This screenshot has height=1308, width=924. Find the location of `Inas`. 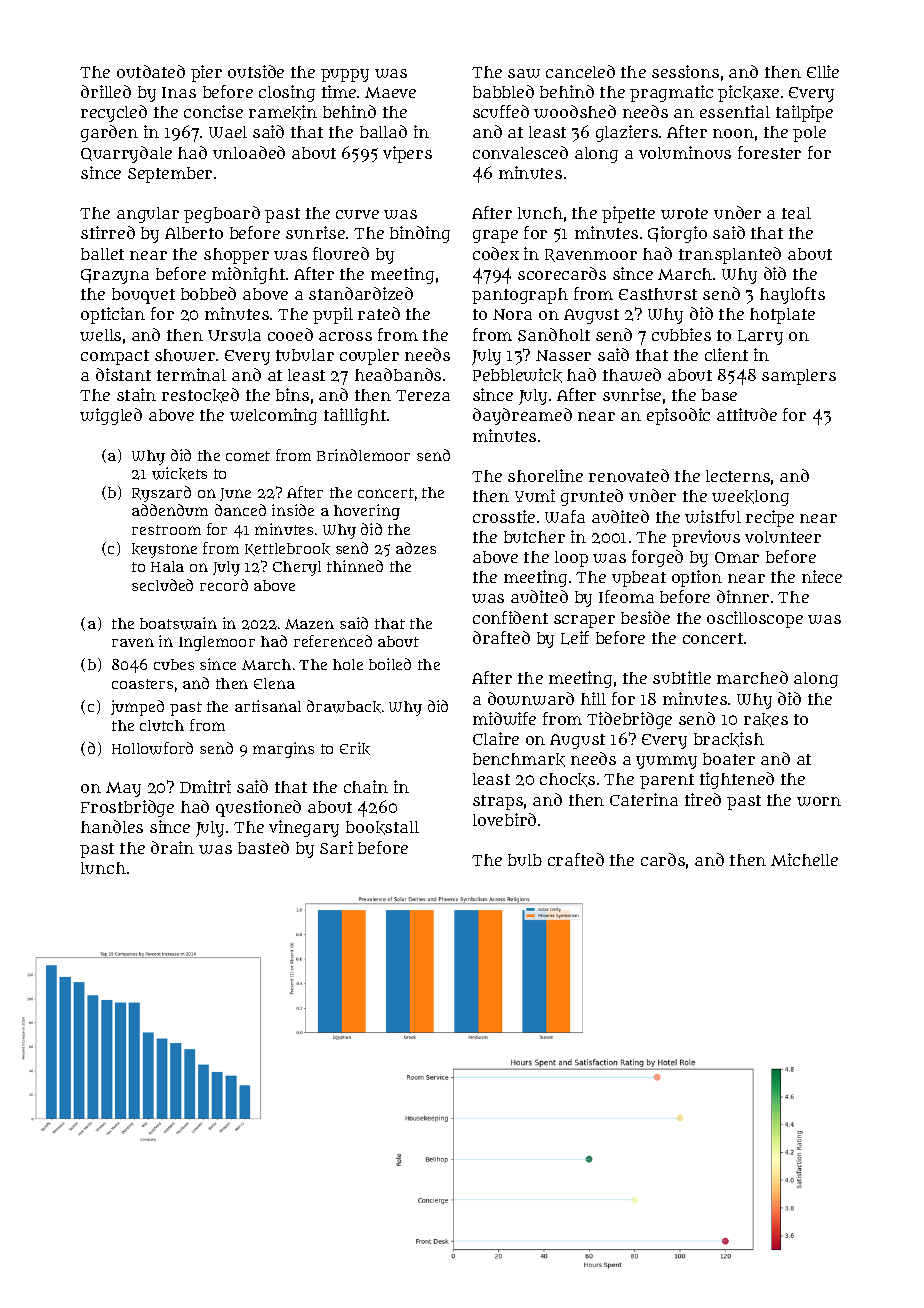

Inas is located at coordinates (179, 92).
